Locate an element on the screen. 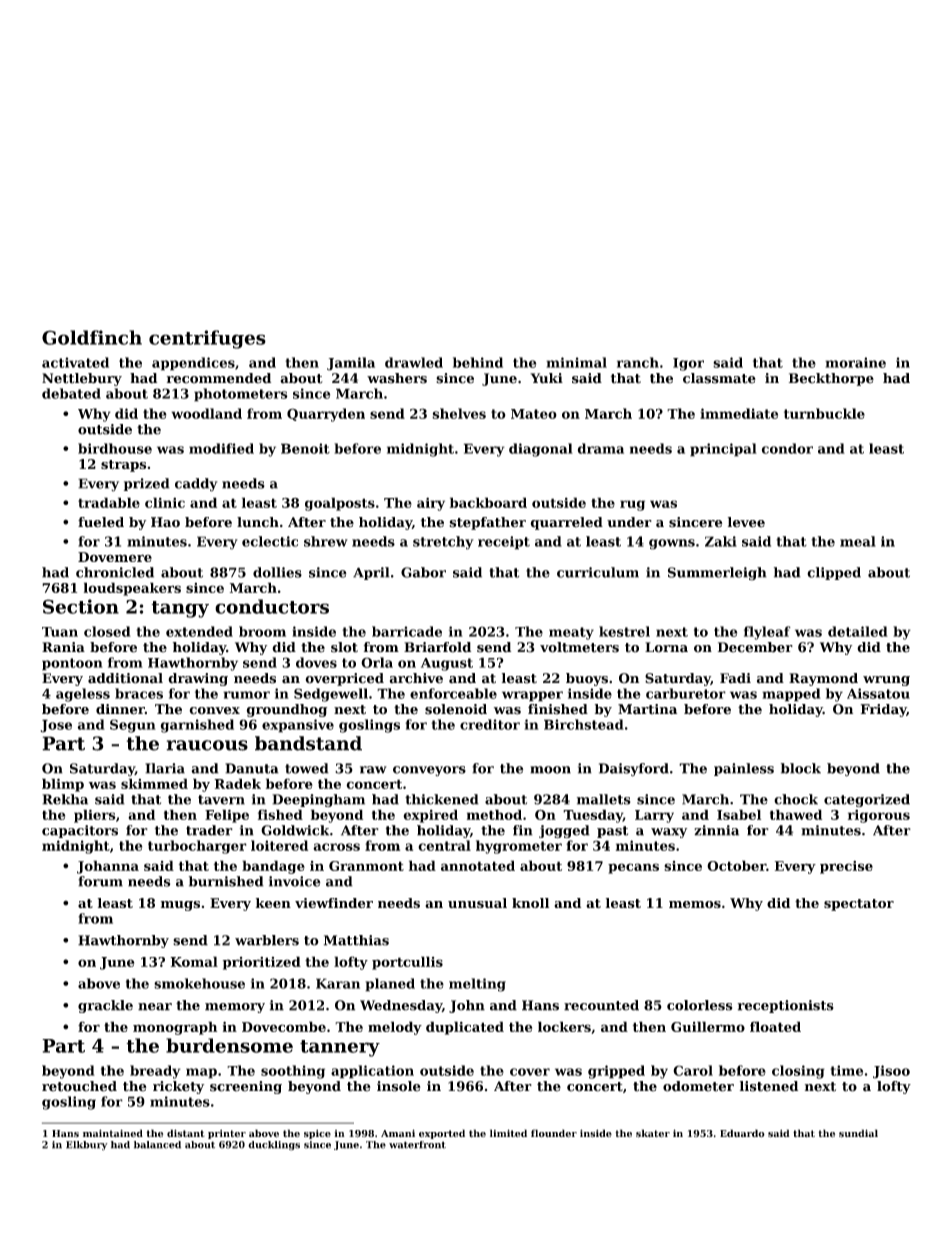 This screenshot has width=952, height=1233. birdhouse is located at coordinates (115, 448).
